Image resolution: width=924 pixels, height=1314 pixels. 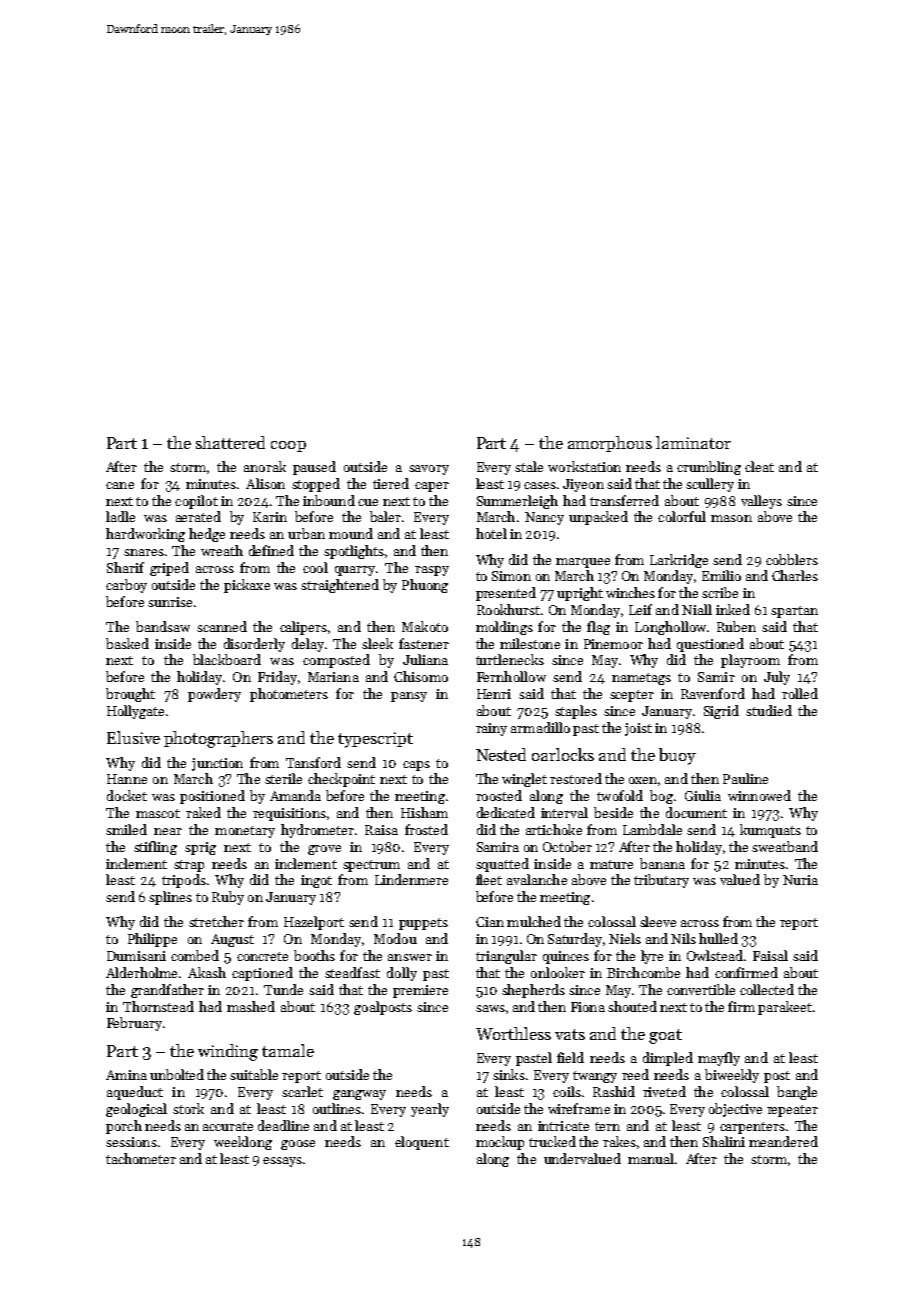 I want to click on Hanne, so click(x=127, y=779).
